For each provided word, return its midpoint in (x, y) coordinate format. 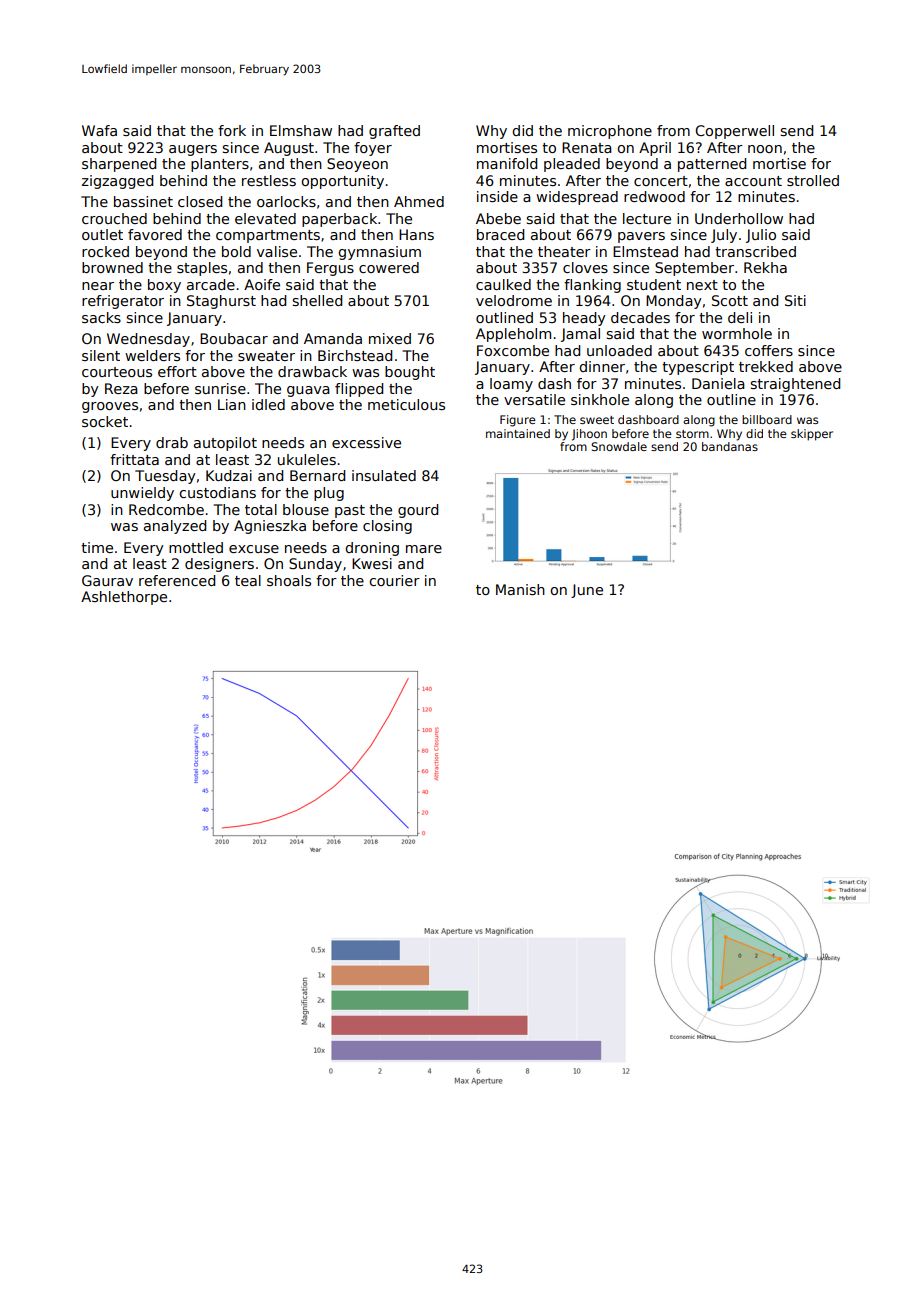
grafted (394, 132)
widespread (577, 198)
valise (277, 251)
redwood (654, 196)
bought (410, 373)
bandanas (730, 446)
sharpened (119, 165)
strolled (813, 180)
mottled (196, 547)
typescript (698, 368)
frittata (134, 459)
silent (101, 355)
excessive (366, 442)
